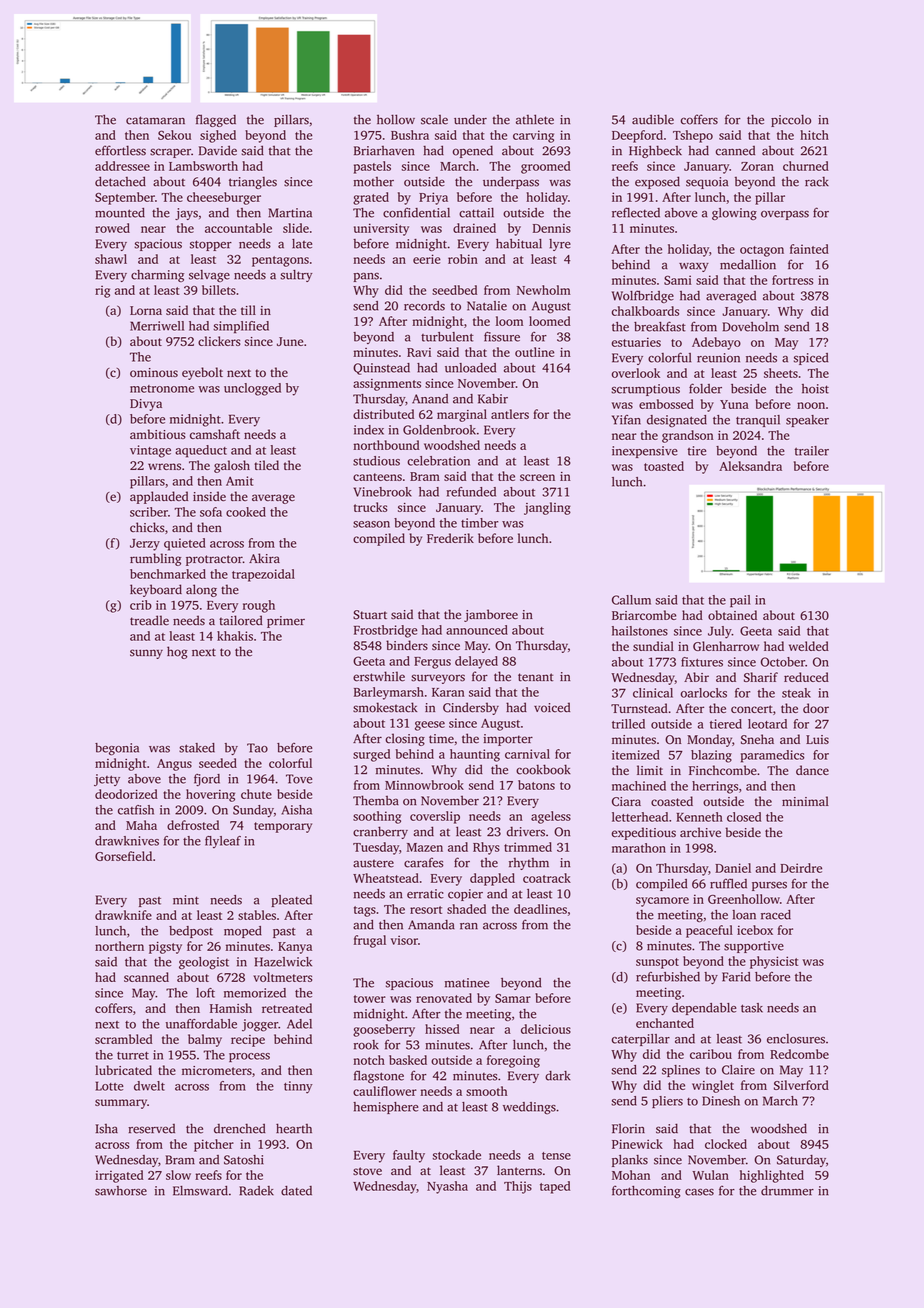 This screenshot has width=924, height=1308. Describe the element at coordinates (215, 434) in the screenshot. I see `camshaft` at that location.
